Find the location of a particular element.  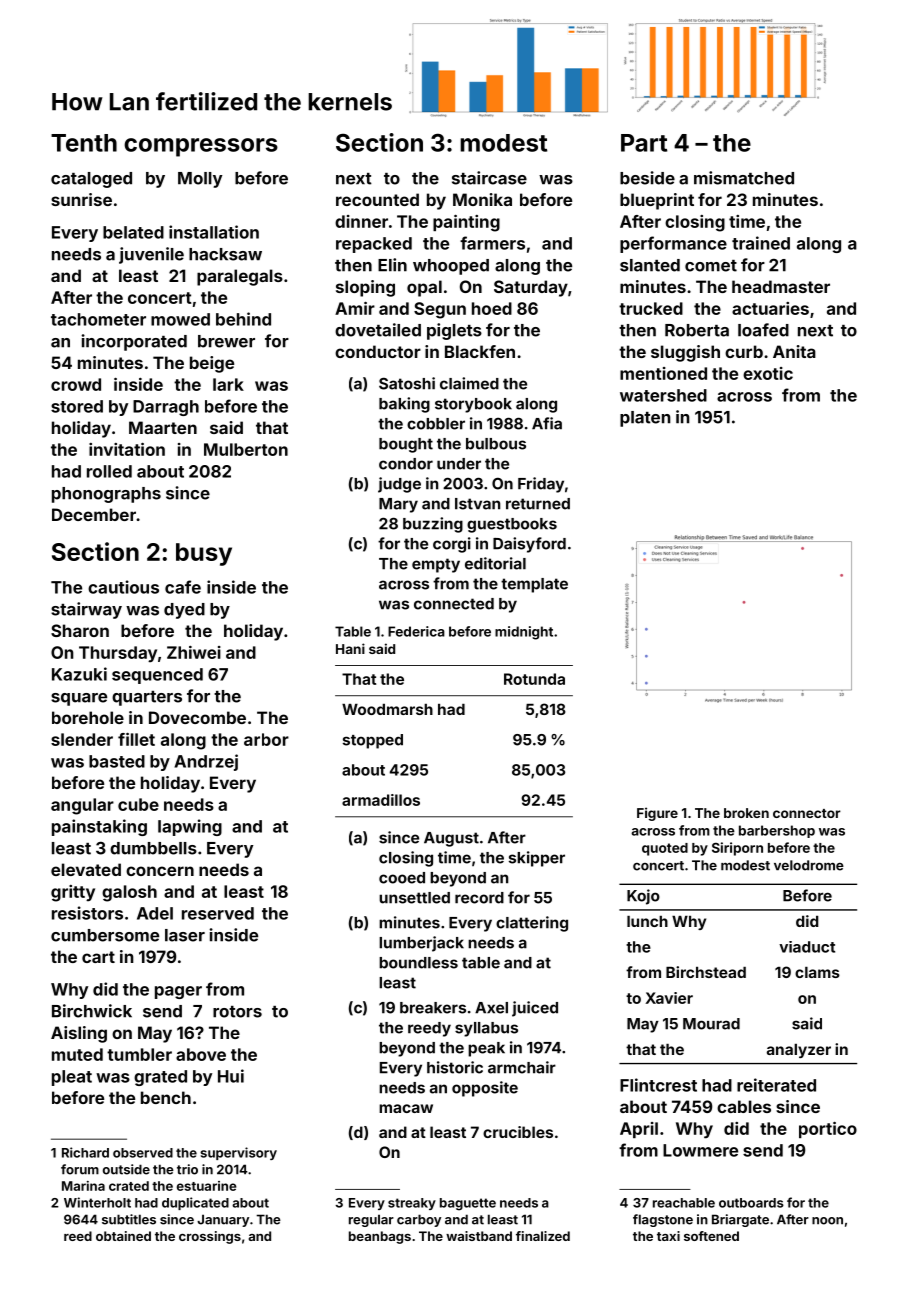

Birchstead is located at coordinates (706, 972).
